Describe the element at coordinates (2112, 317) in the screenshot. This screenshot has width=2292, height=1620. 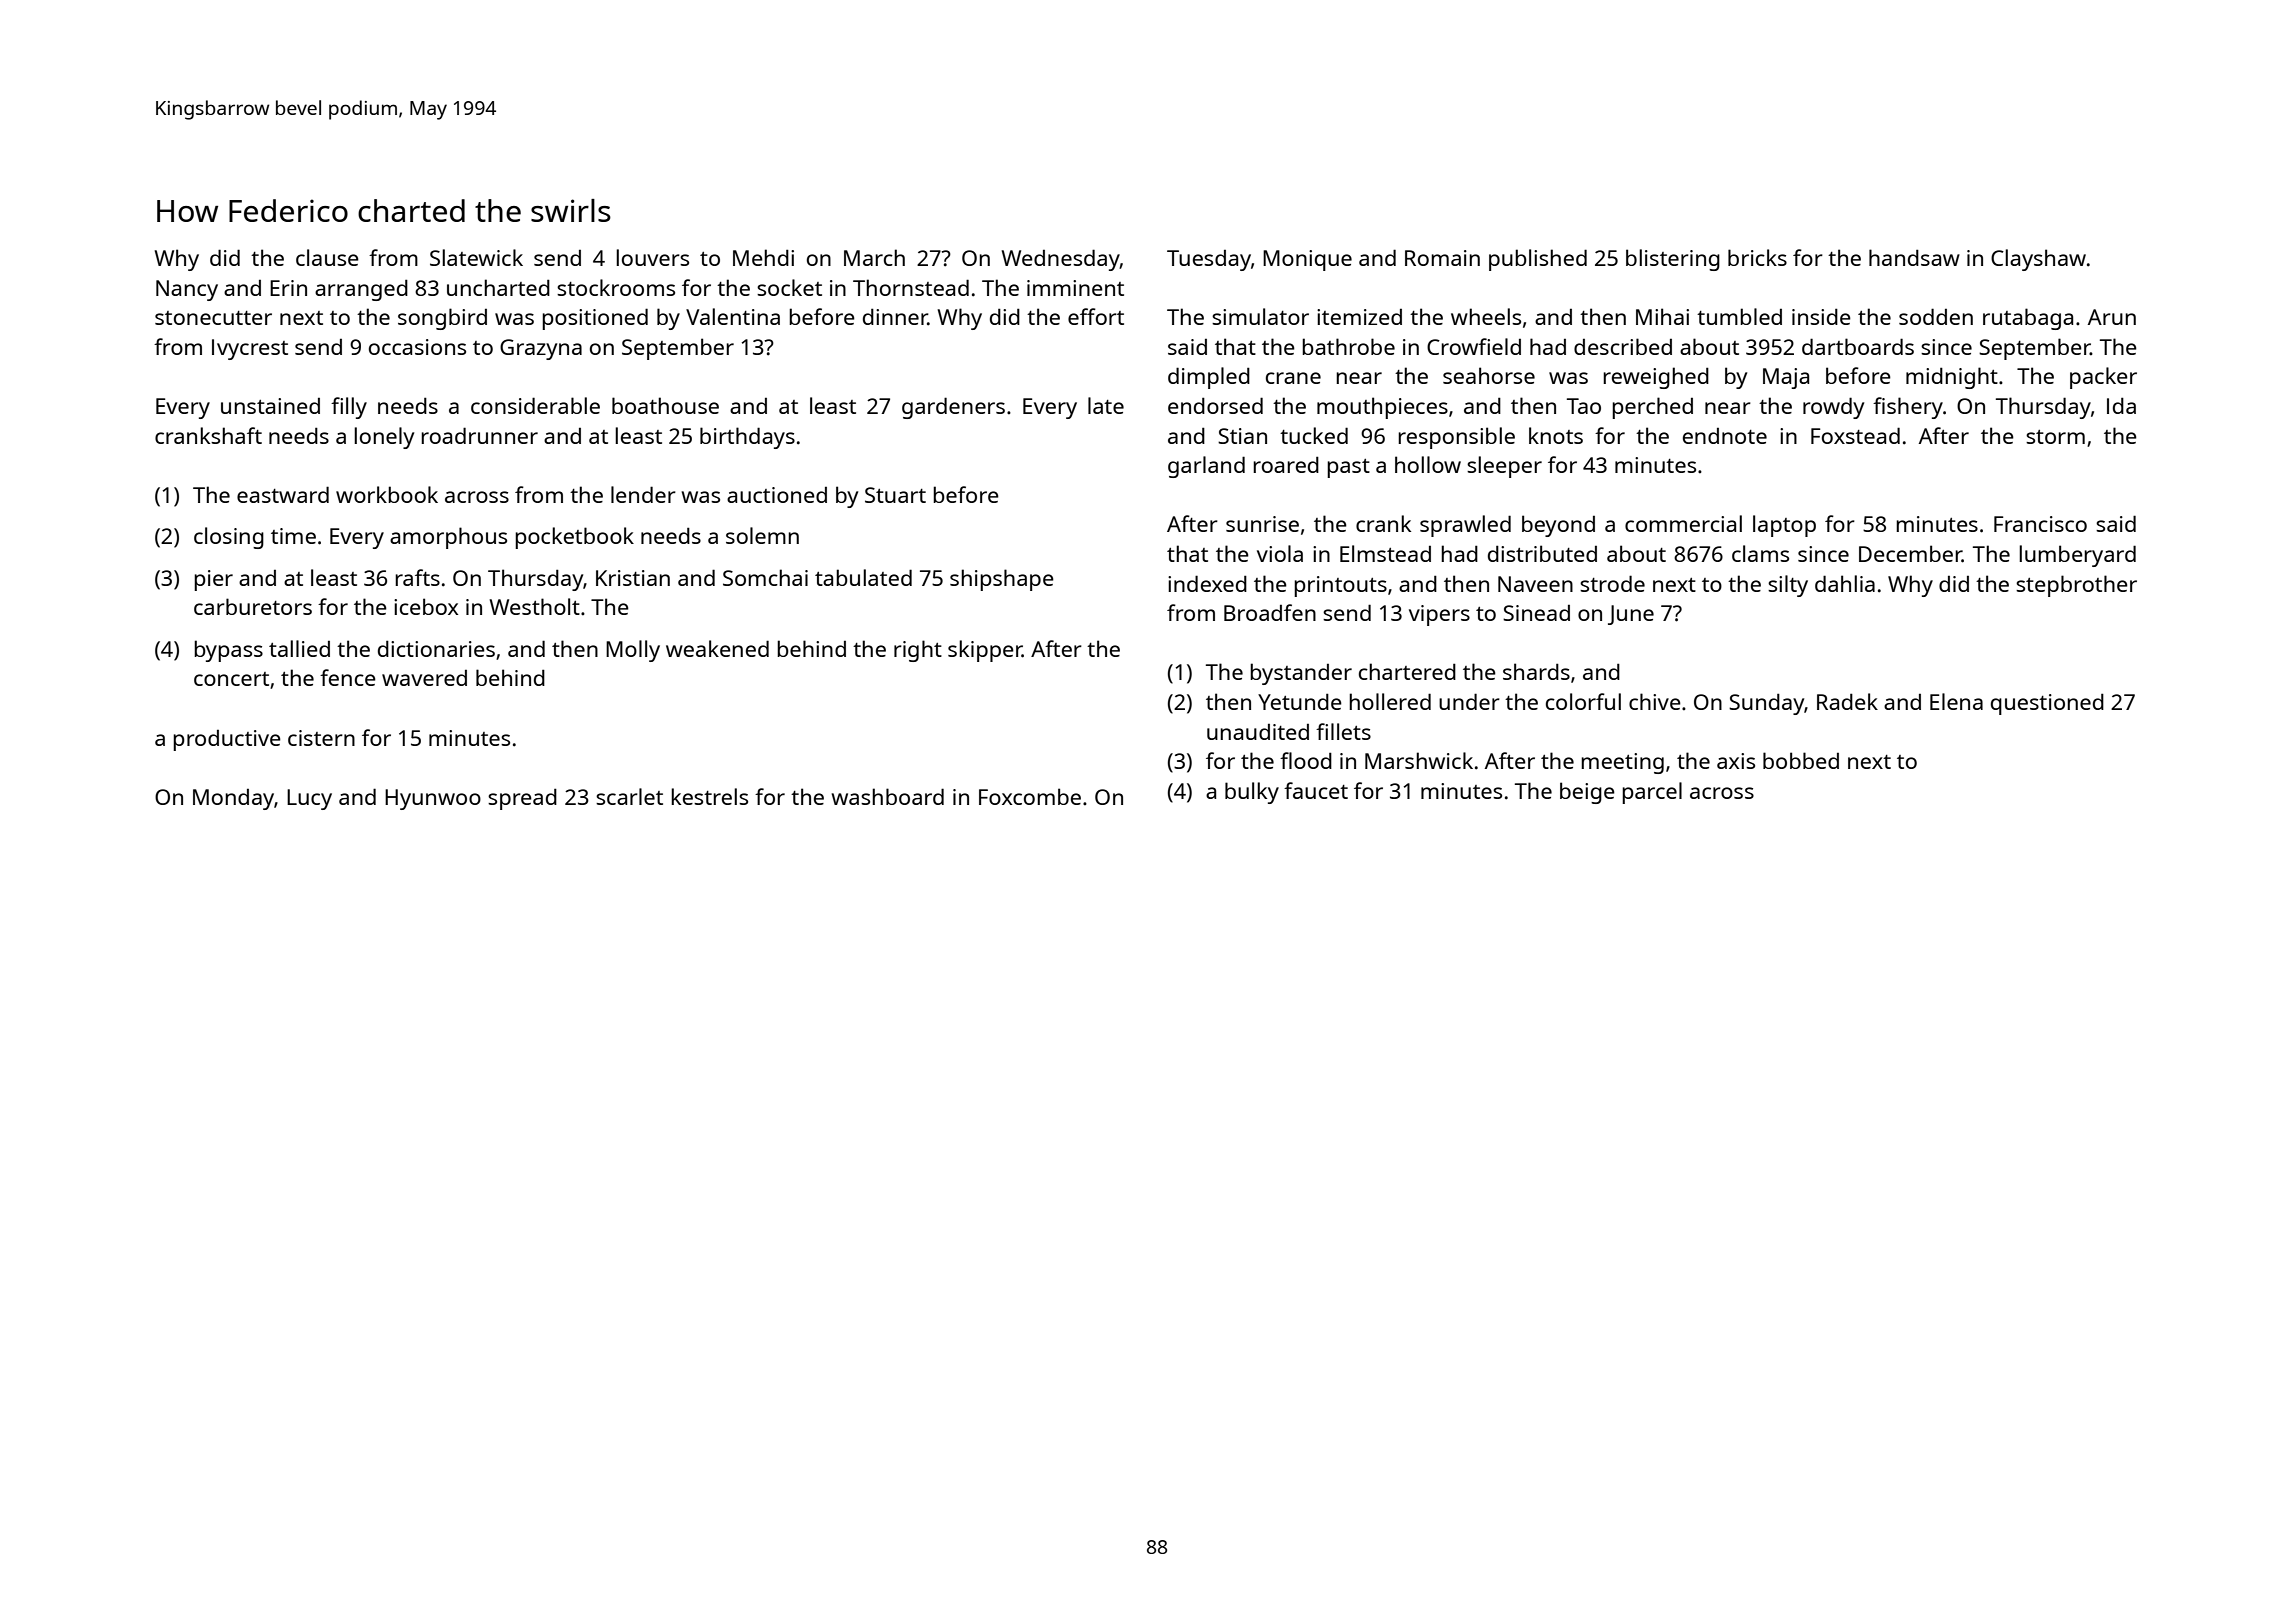
I see `Arun` at that location.
